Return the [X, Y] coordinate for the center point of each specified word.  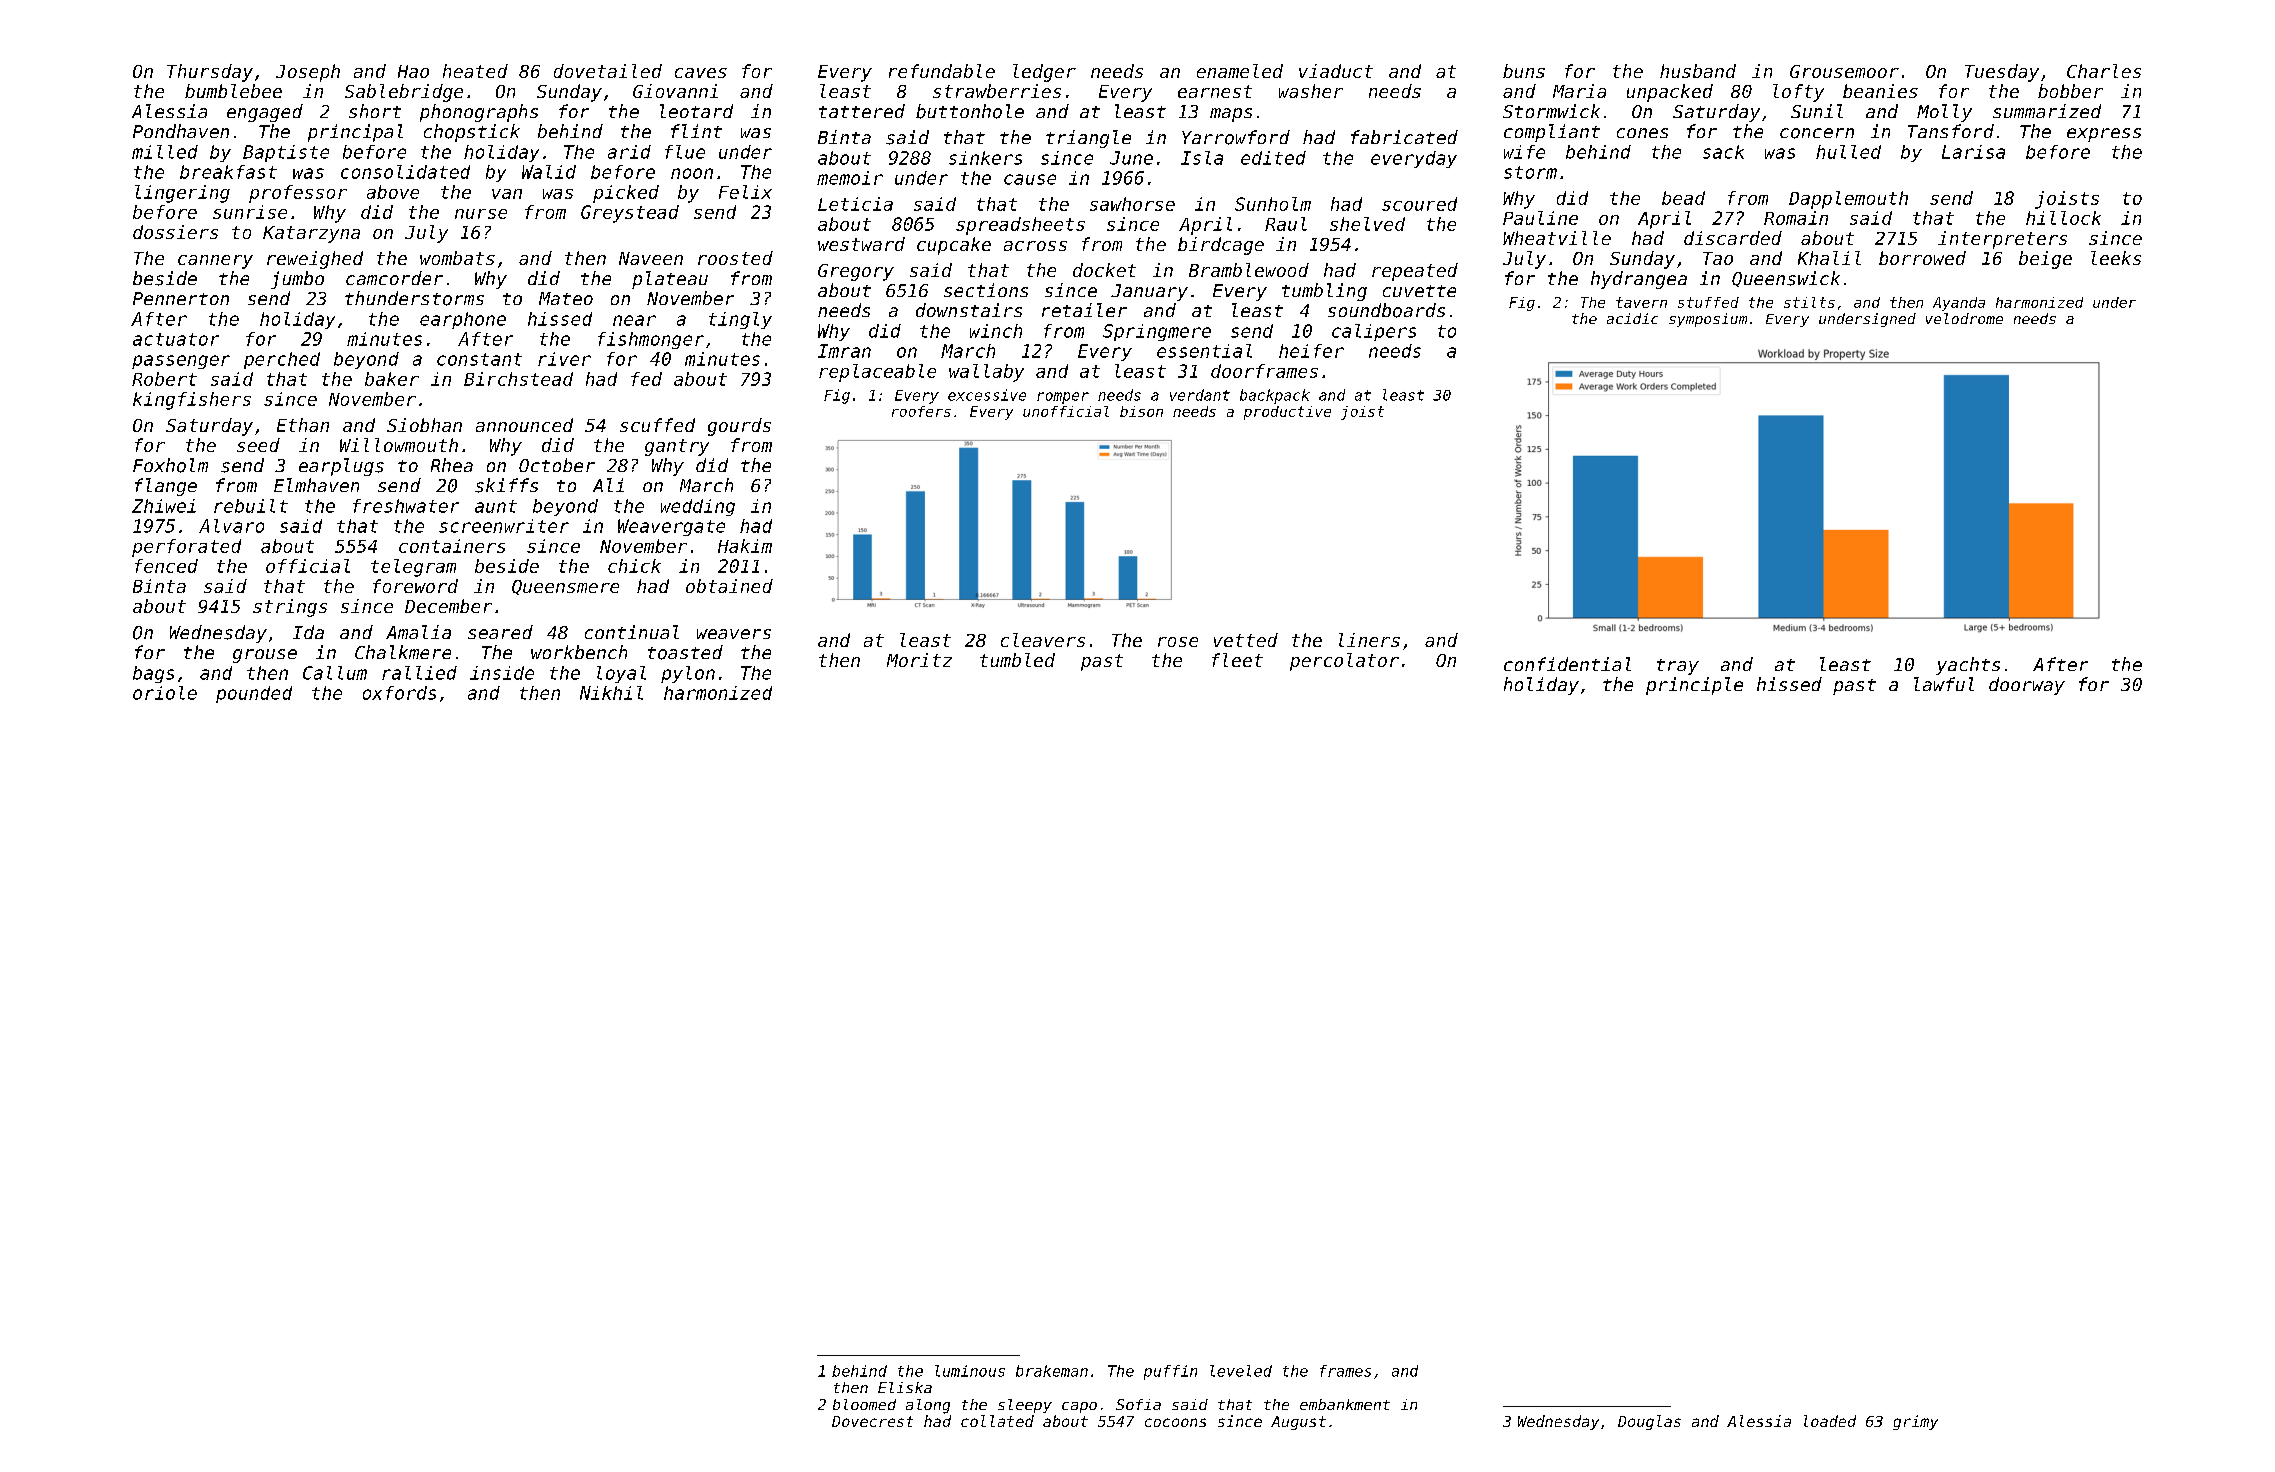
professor [298, 194]
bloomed [864, 1404]
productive [1287, 413]
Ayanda [1959, 304]
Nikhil [611, 693]
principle [1694, 686]
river [564, 359]
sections [986, 290]
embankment [1345, 1404]
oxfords [399, 693]
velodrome [1964, 318]
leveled [1241, 1371]
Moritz [919, 660]
